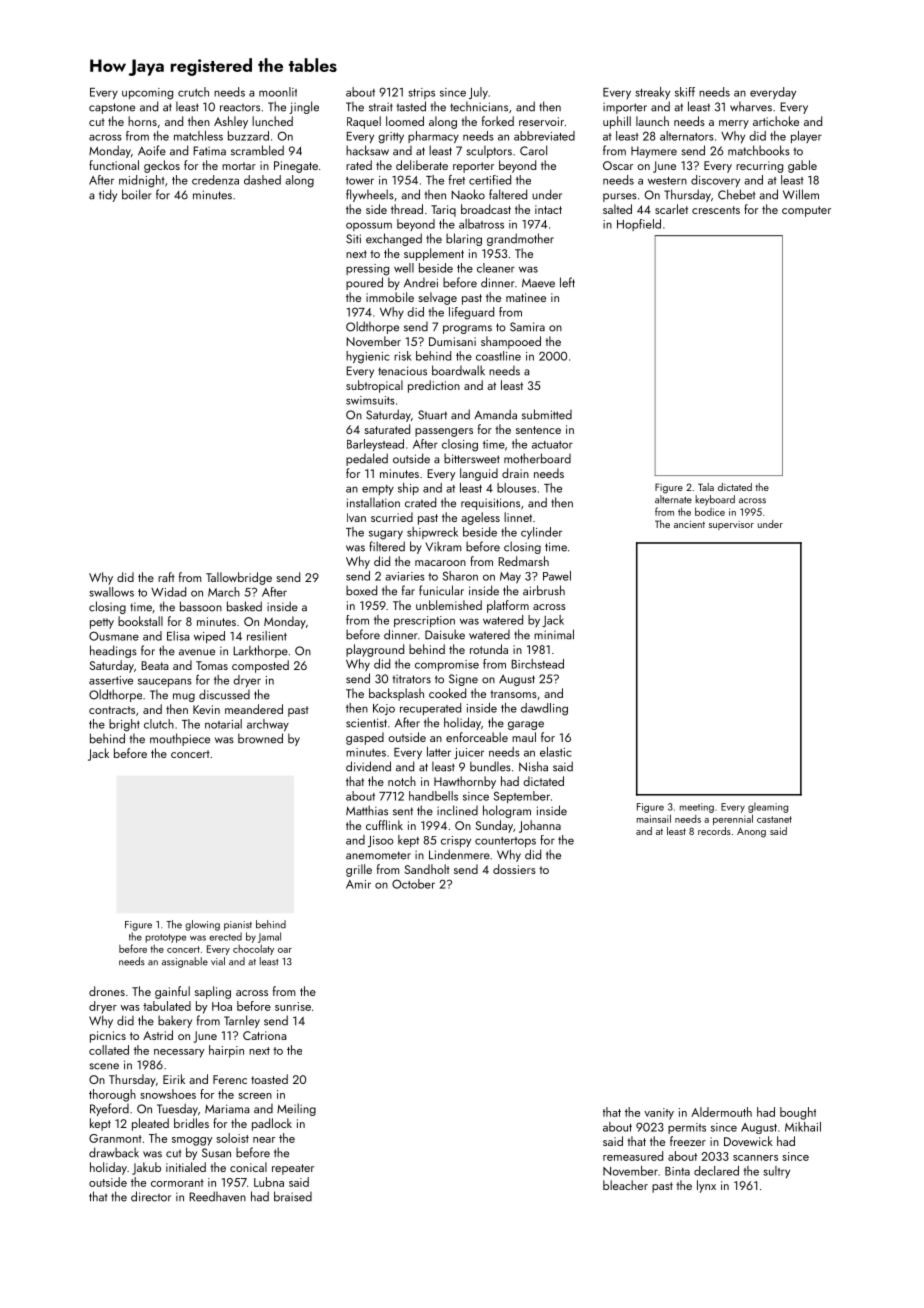 The image size is (924, 1308). Describe the element at coordinates (396, 694) in the document. I see `backsplash` at that location.
